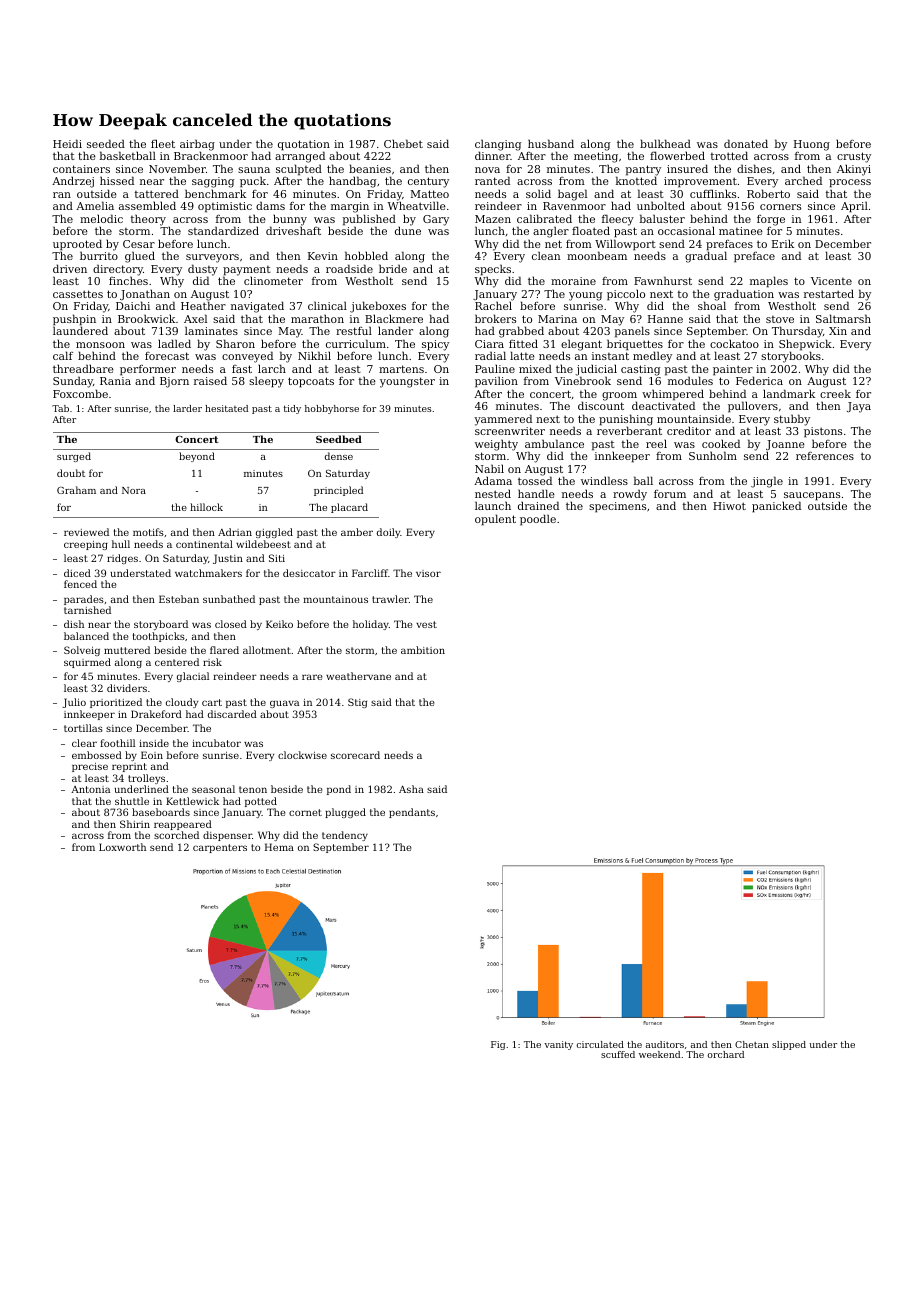 This screenshot has height=1308, width=924. I want to click on husband, so click(551, 143).
